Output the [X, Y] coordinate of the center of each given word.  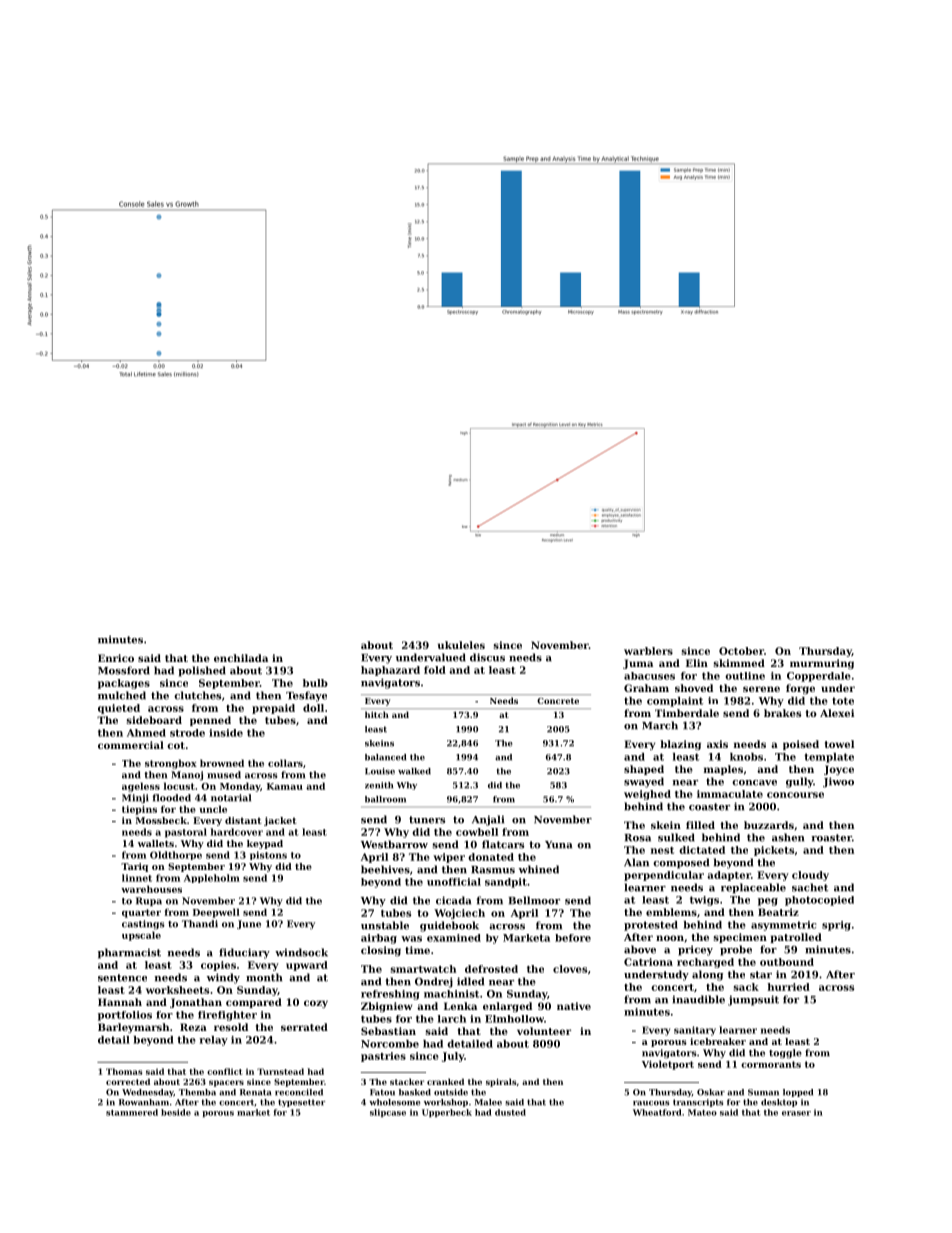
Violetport [668, 1065]
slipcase [388, 1113]
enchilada [241, 658]
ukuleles [461, 645]
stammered [132, 1112]
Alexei [837, 713]
